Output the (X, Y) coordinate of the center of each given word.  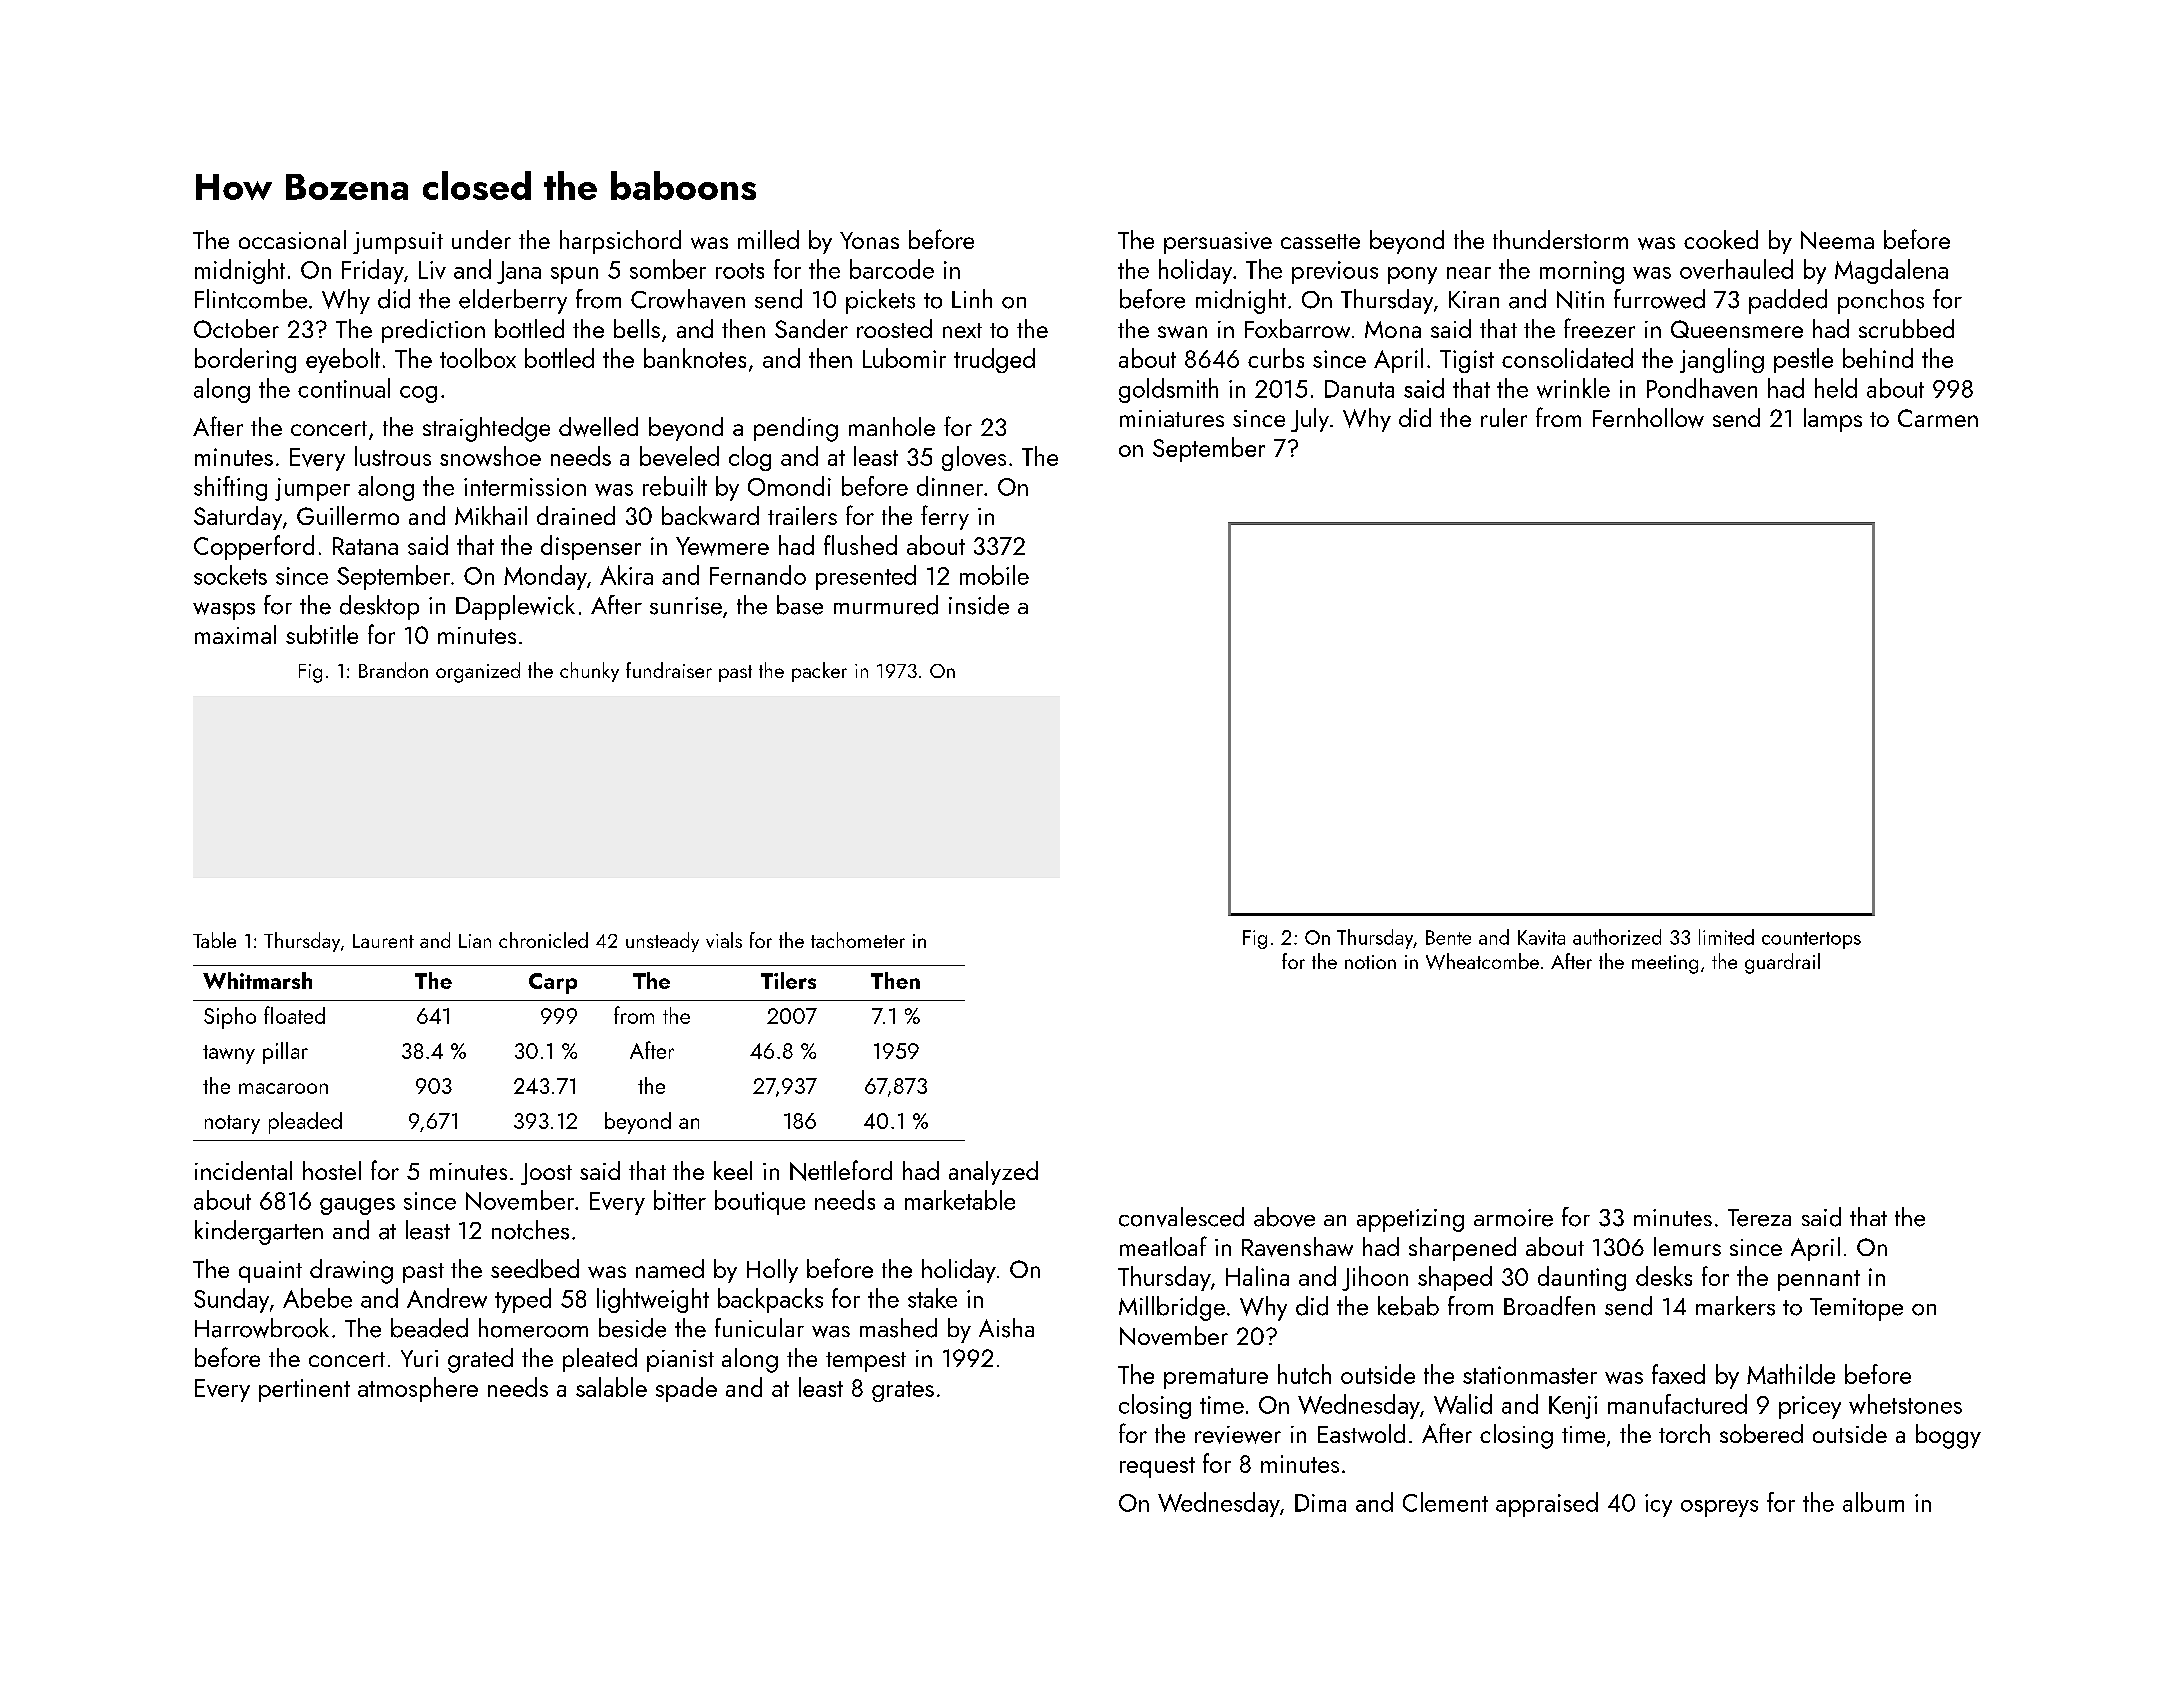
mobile (994, 575)
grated (480, 1360)
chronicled (543, 940)
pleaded (305, 1123)
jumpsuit (398, 243)
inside (979, 605)
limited (1726, 937)
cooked (1721, 239)
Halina (1257, 1276)
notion (1370, 962)
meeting (1665, 964)
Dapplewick (515, 607)
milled (768, 239)
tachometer (858, 940)
